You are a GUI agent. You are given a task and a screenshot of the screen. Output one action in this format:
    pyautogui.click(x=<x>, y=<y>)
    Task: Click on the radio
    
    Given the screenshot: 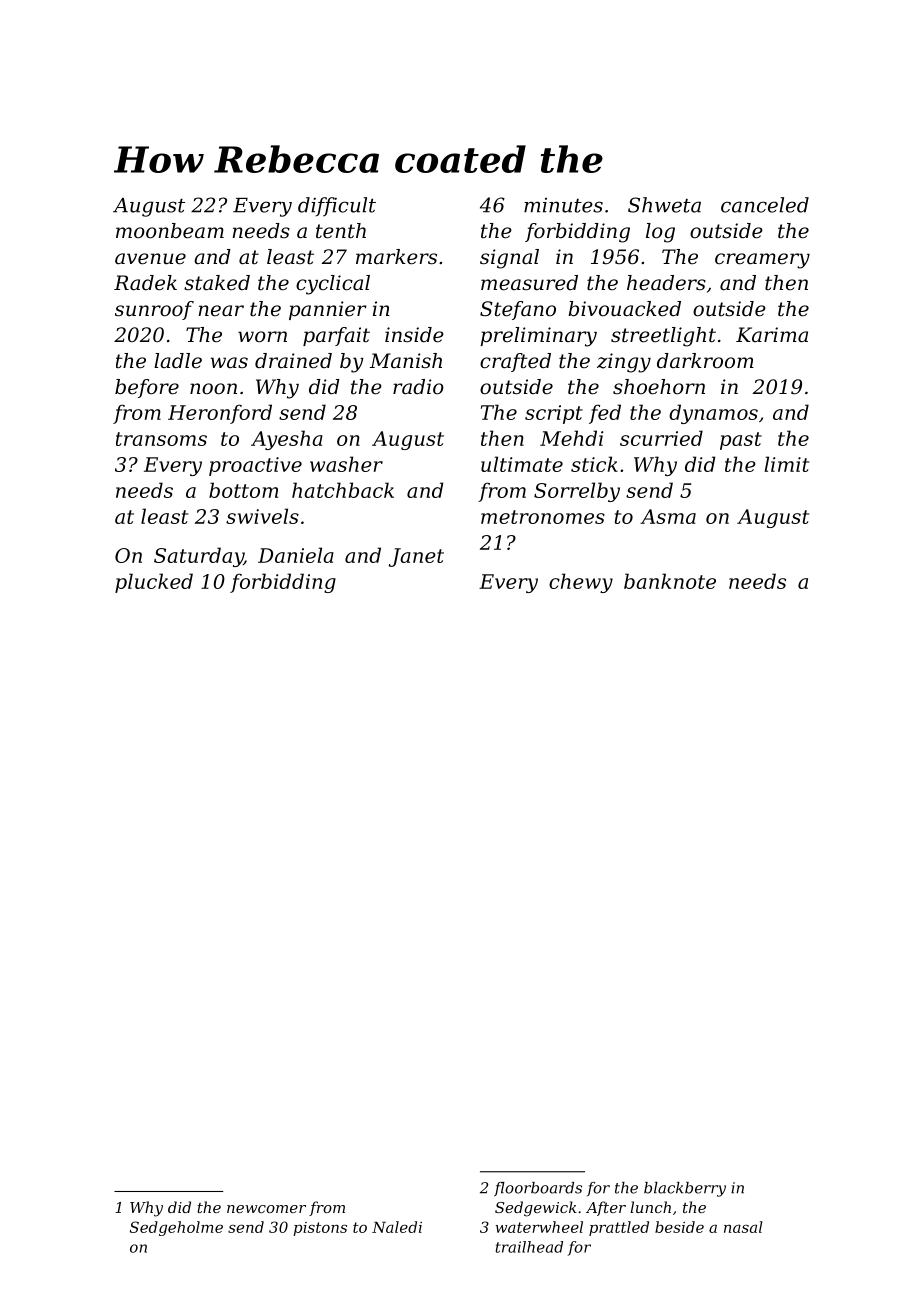 What is the action you would take?
    pyautogui.click(x=418, y=387)
